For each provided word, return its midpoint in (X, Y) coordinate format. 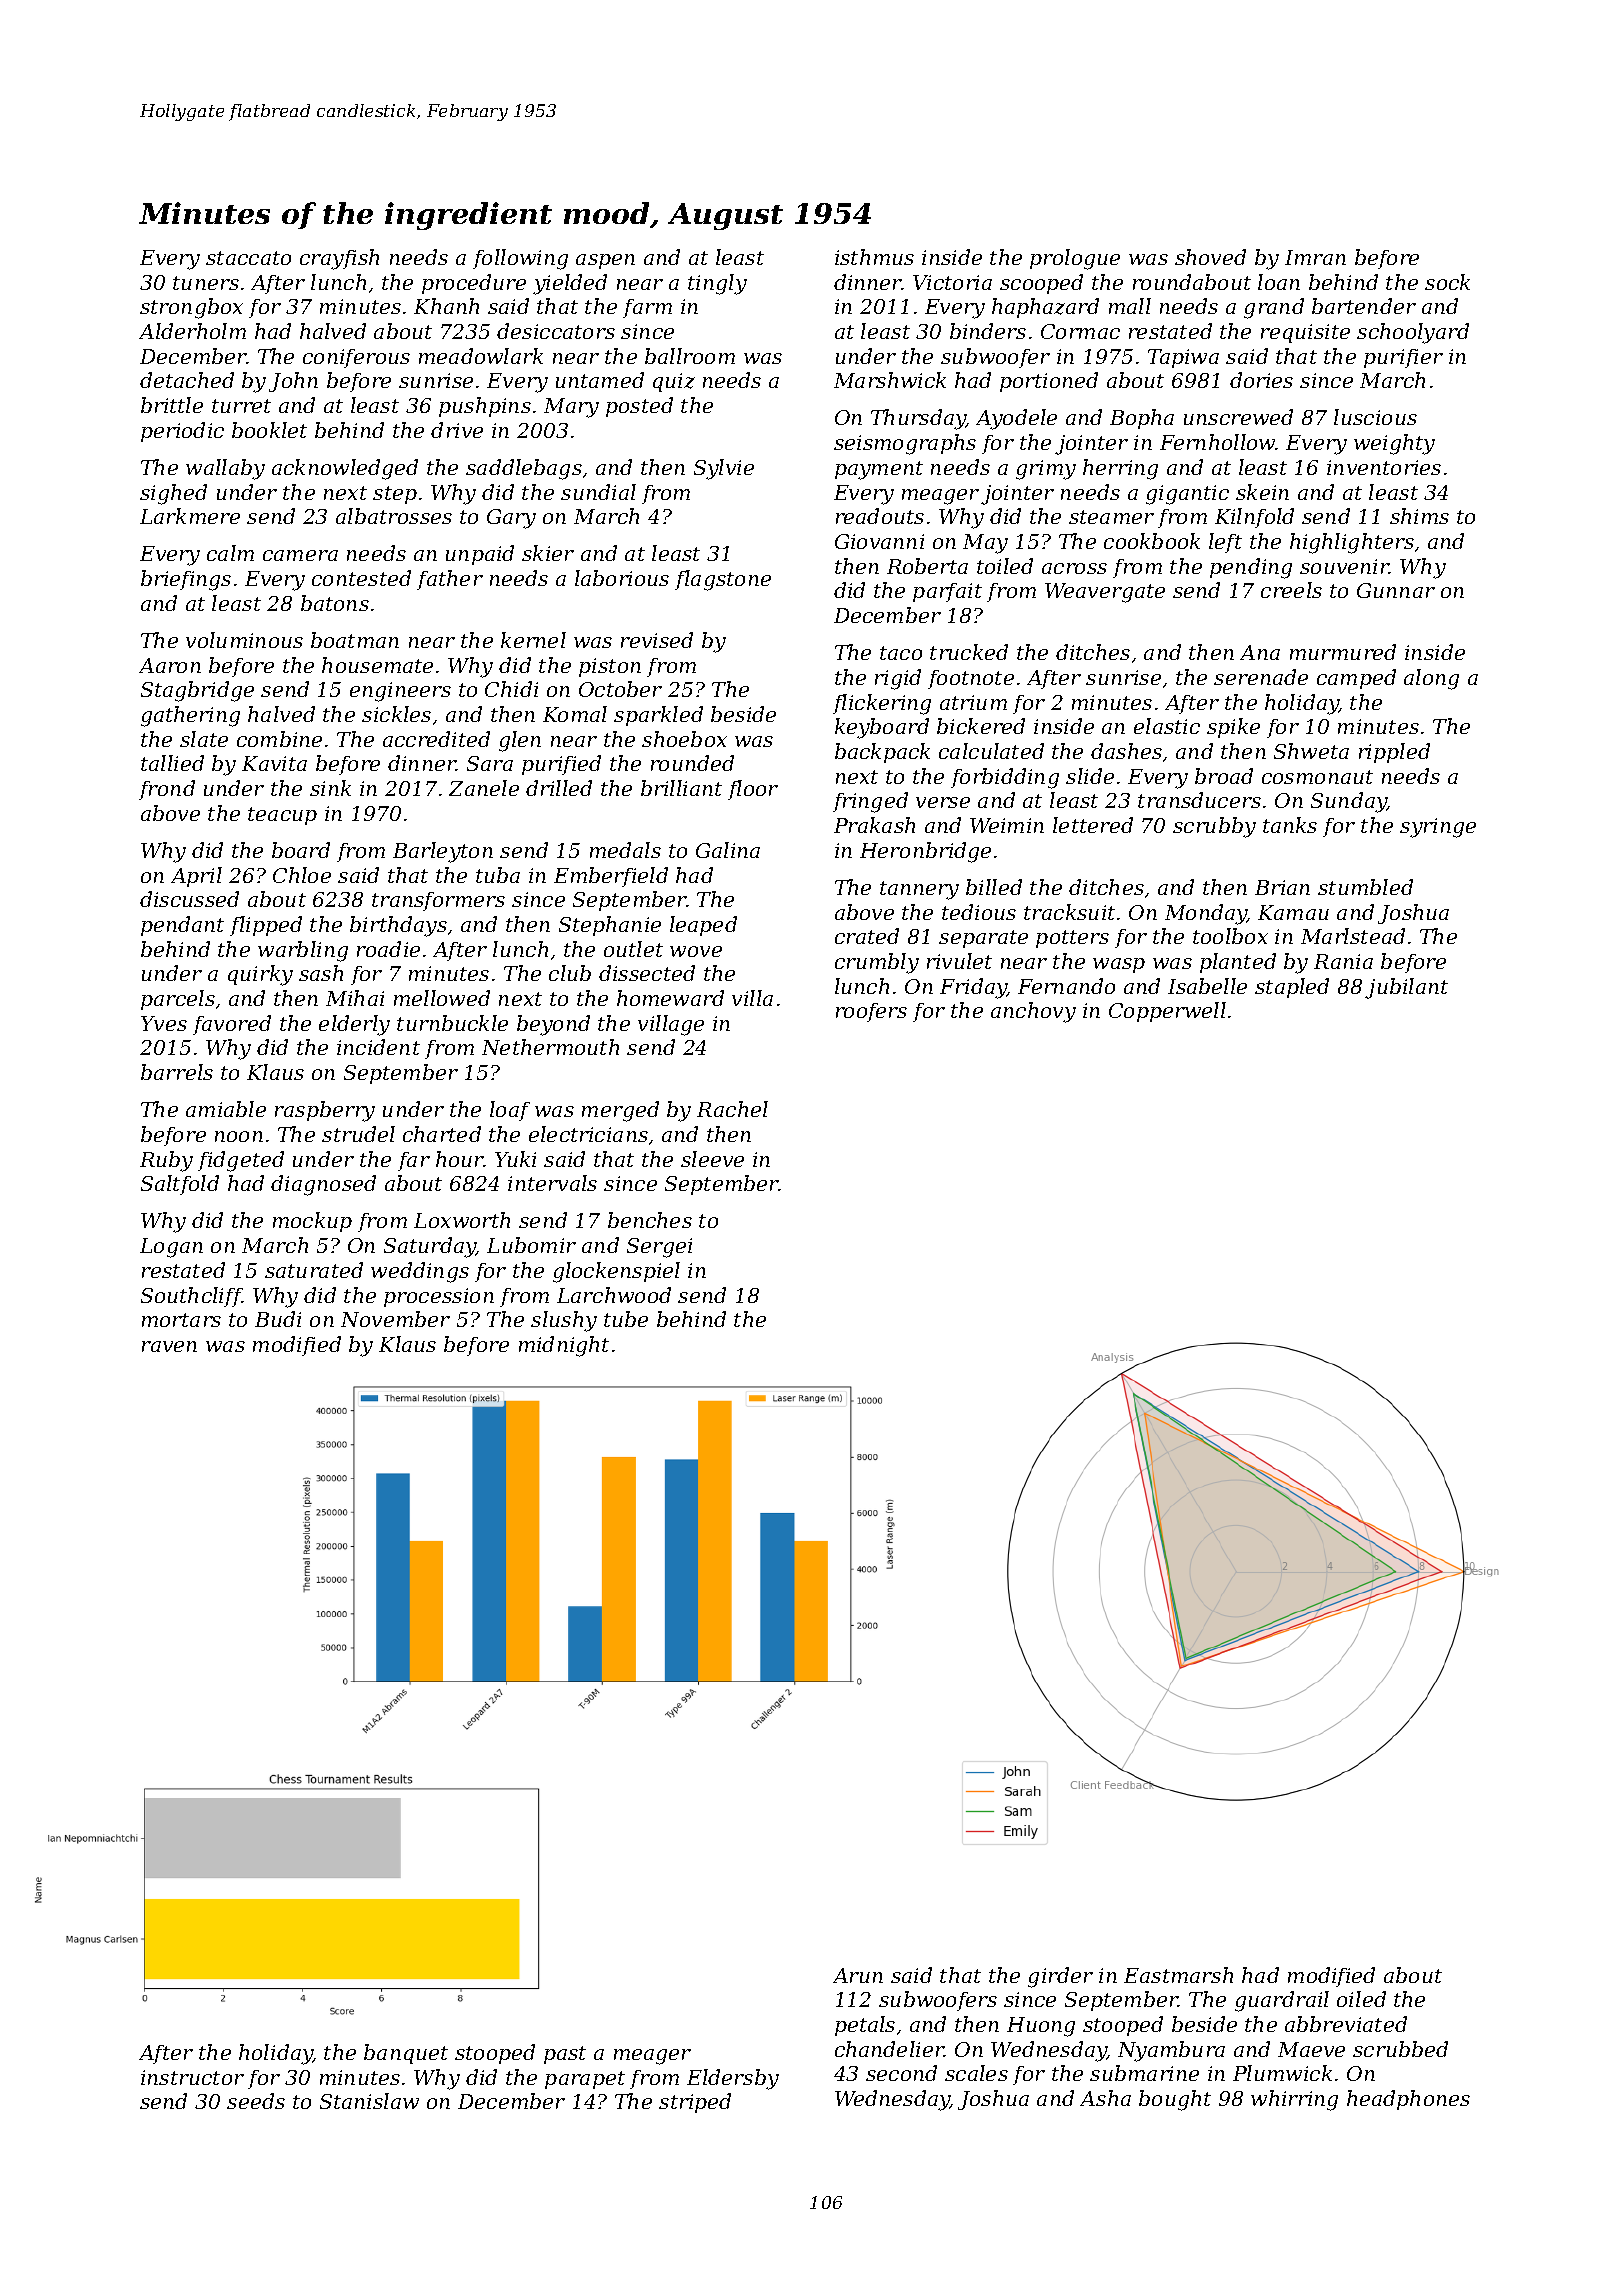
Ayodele (1016, 419)
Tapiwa (1183, 358)
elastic (1167, 726)
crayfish (339, 259)
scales (976, 2073)
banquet (406, 2054)
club (570, 973)
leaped (703, 926)
